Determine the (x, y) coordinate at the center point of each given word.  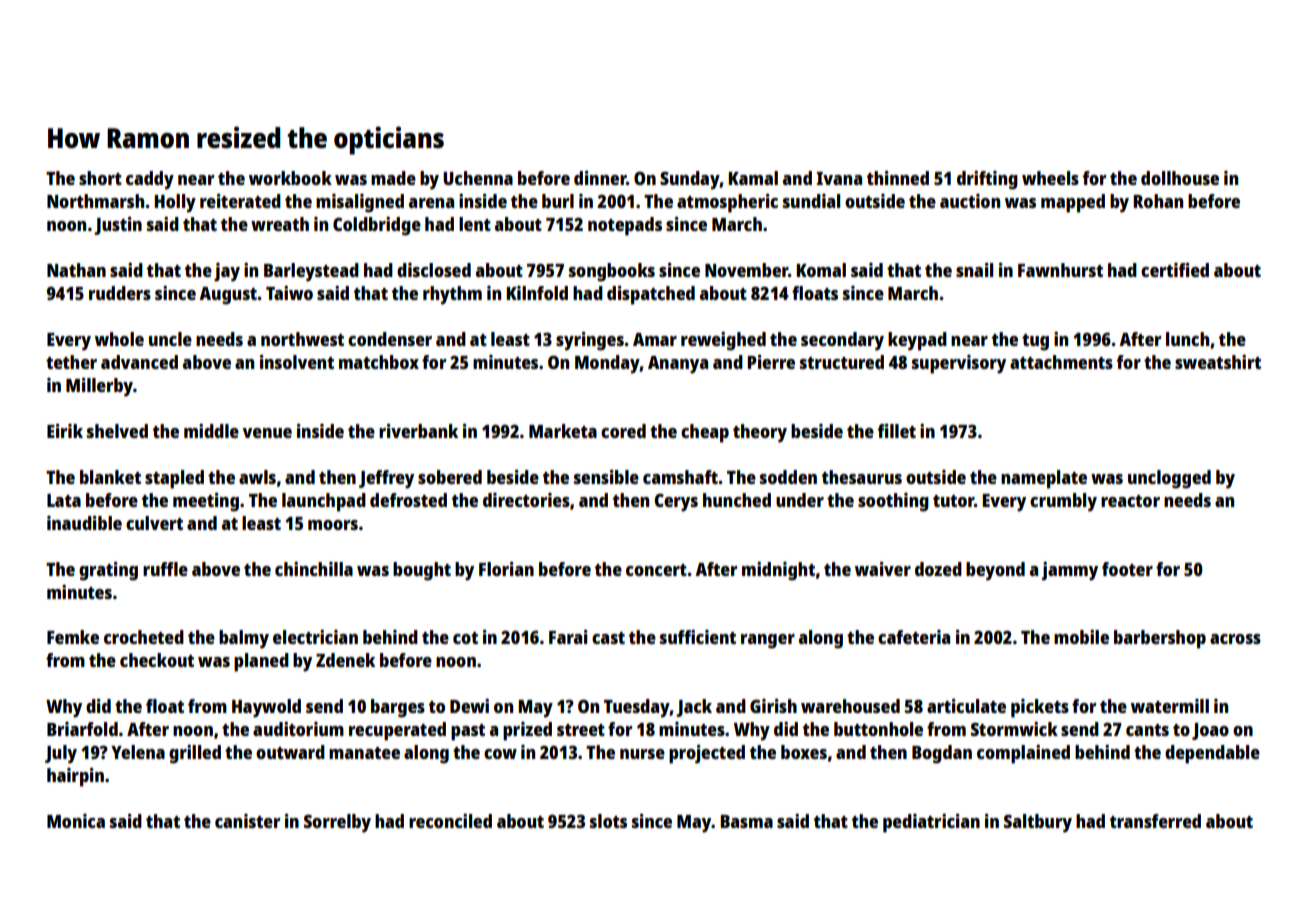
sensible (606, 477)
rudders (120, 293)
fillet (897, 431)
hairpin (75, 777)
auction (970, 201)
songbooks (612, 272)
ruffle (165, 569)
